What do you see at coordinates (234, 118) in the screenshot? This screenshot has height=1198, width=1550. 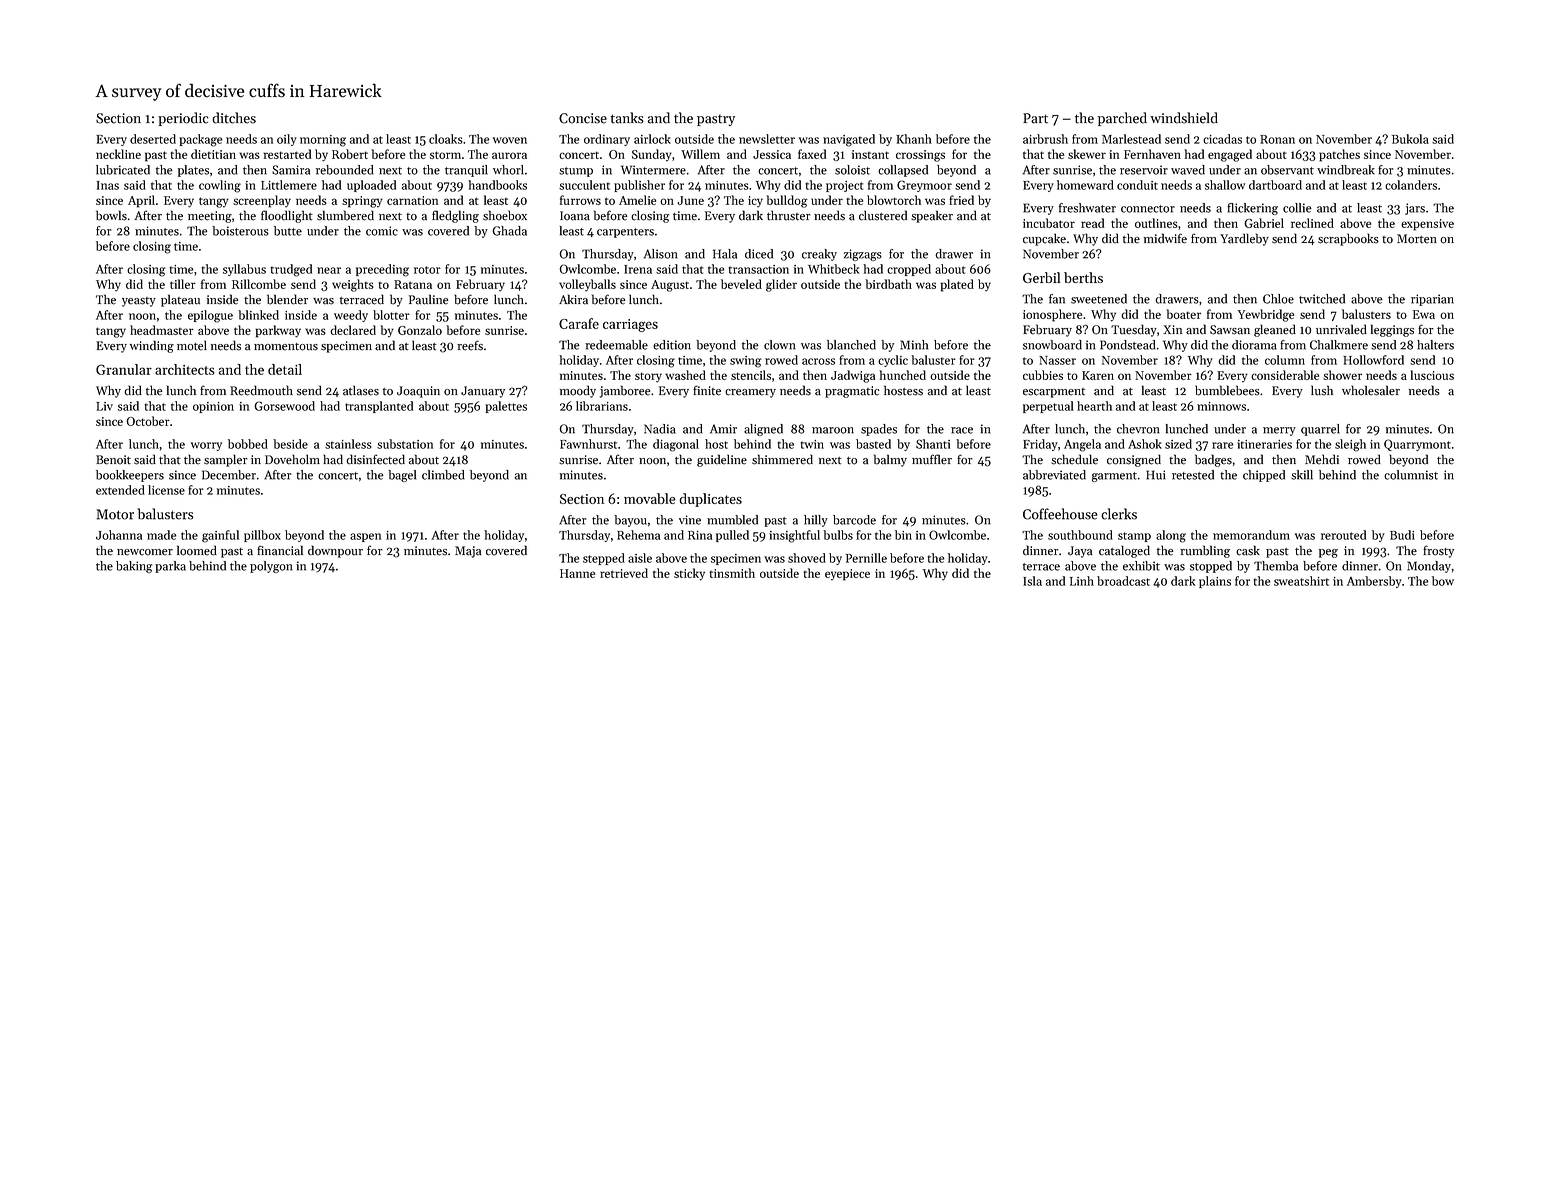 I see `ditches` at bounding box center [234, 118].
